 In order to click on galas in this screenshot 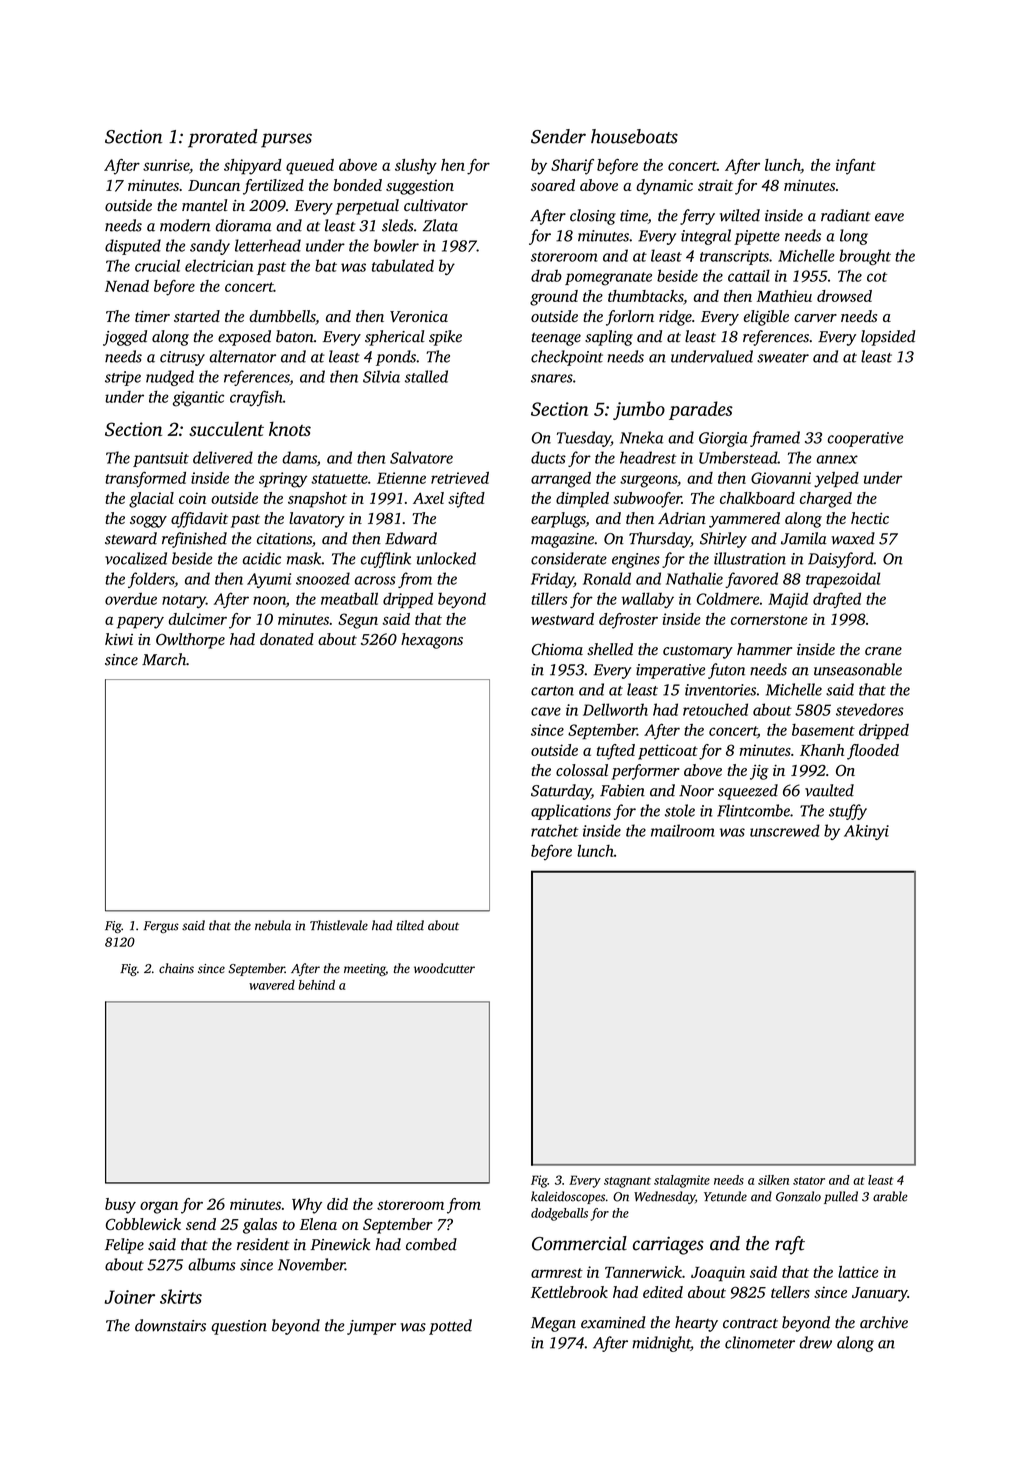, I will do `click(260, 1226)`.
